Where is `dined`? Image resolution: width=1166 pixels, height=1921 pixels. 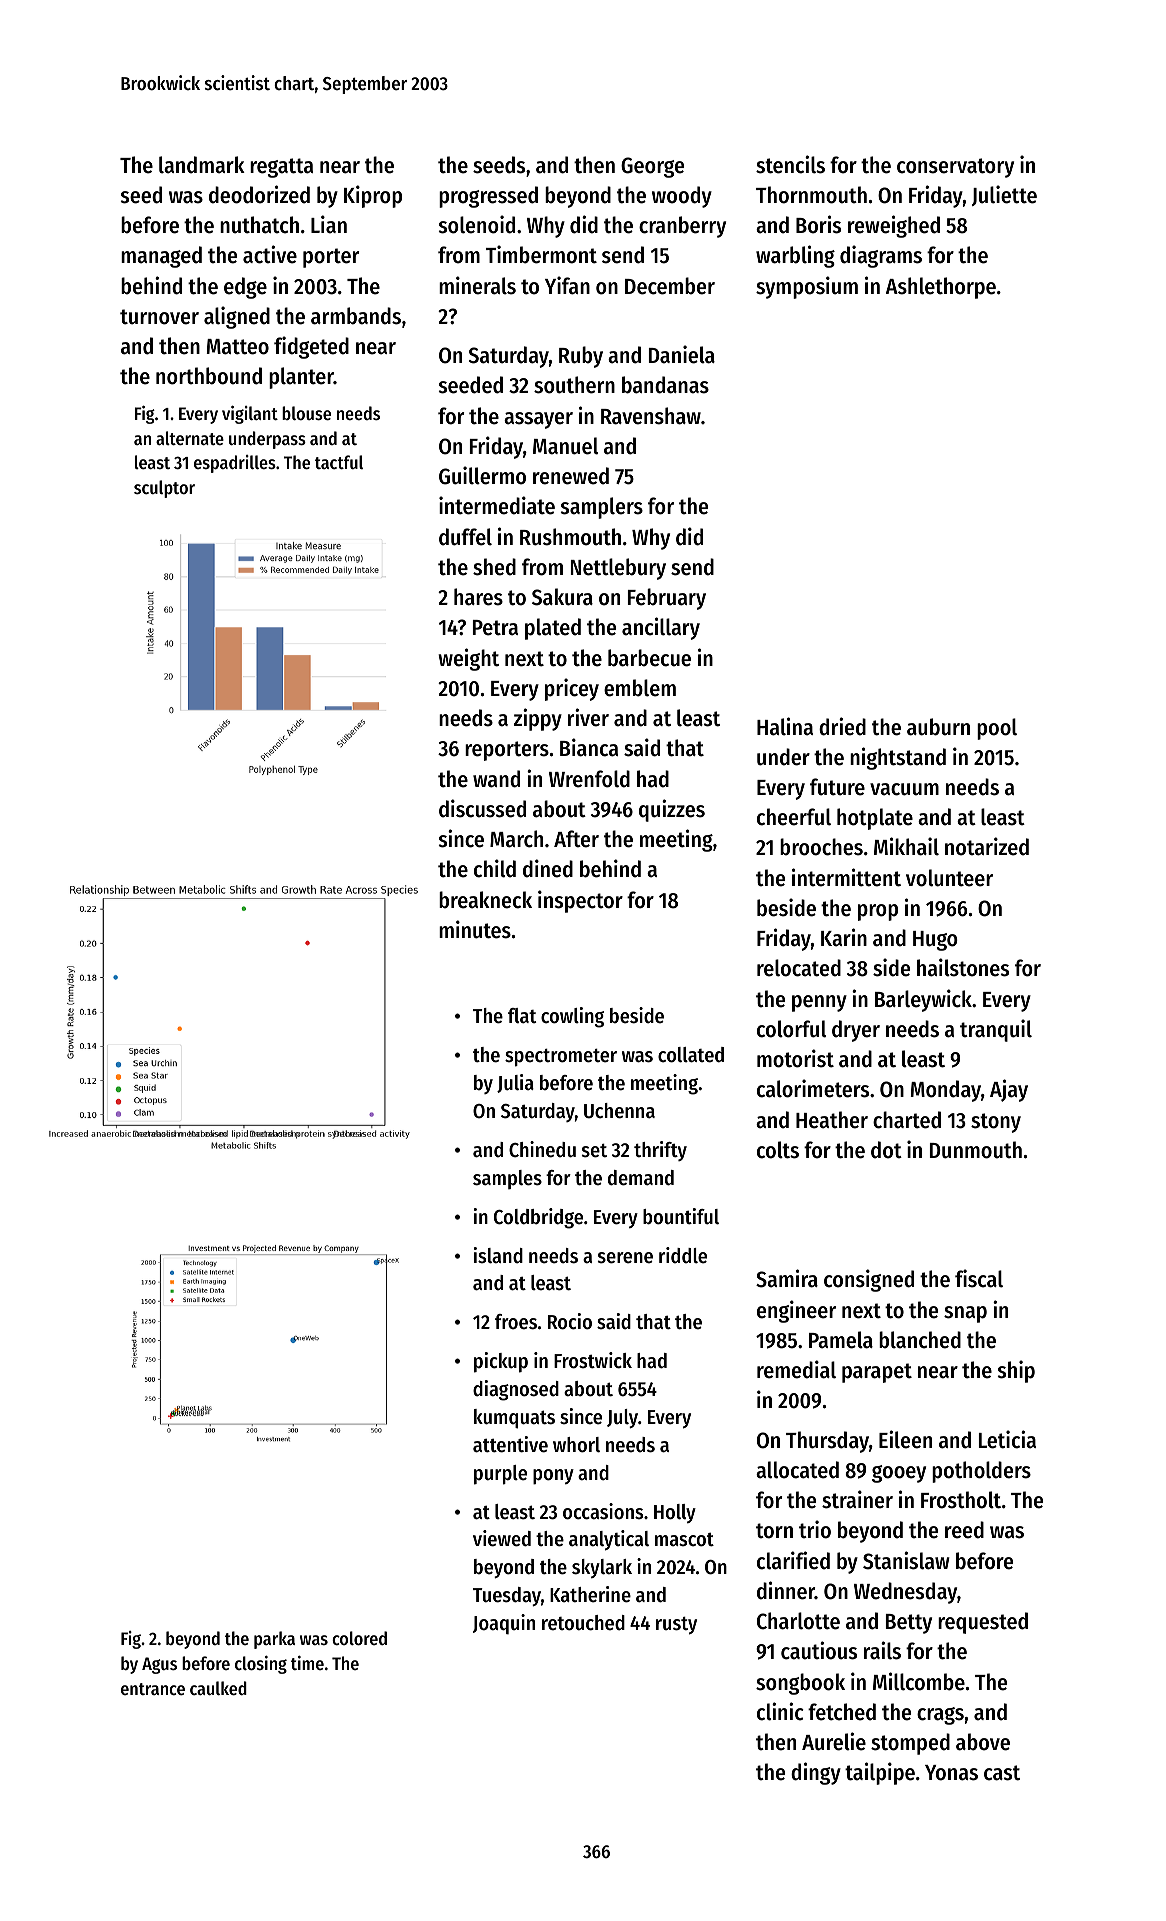
dined is located at coordinates (548, 868).
